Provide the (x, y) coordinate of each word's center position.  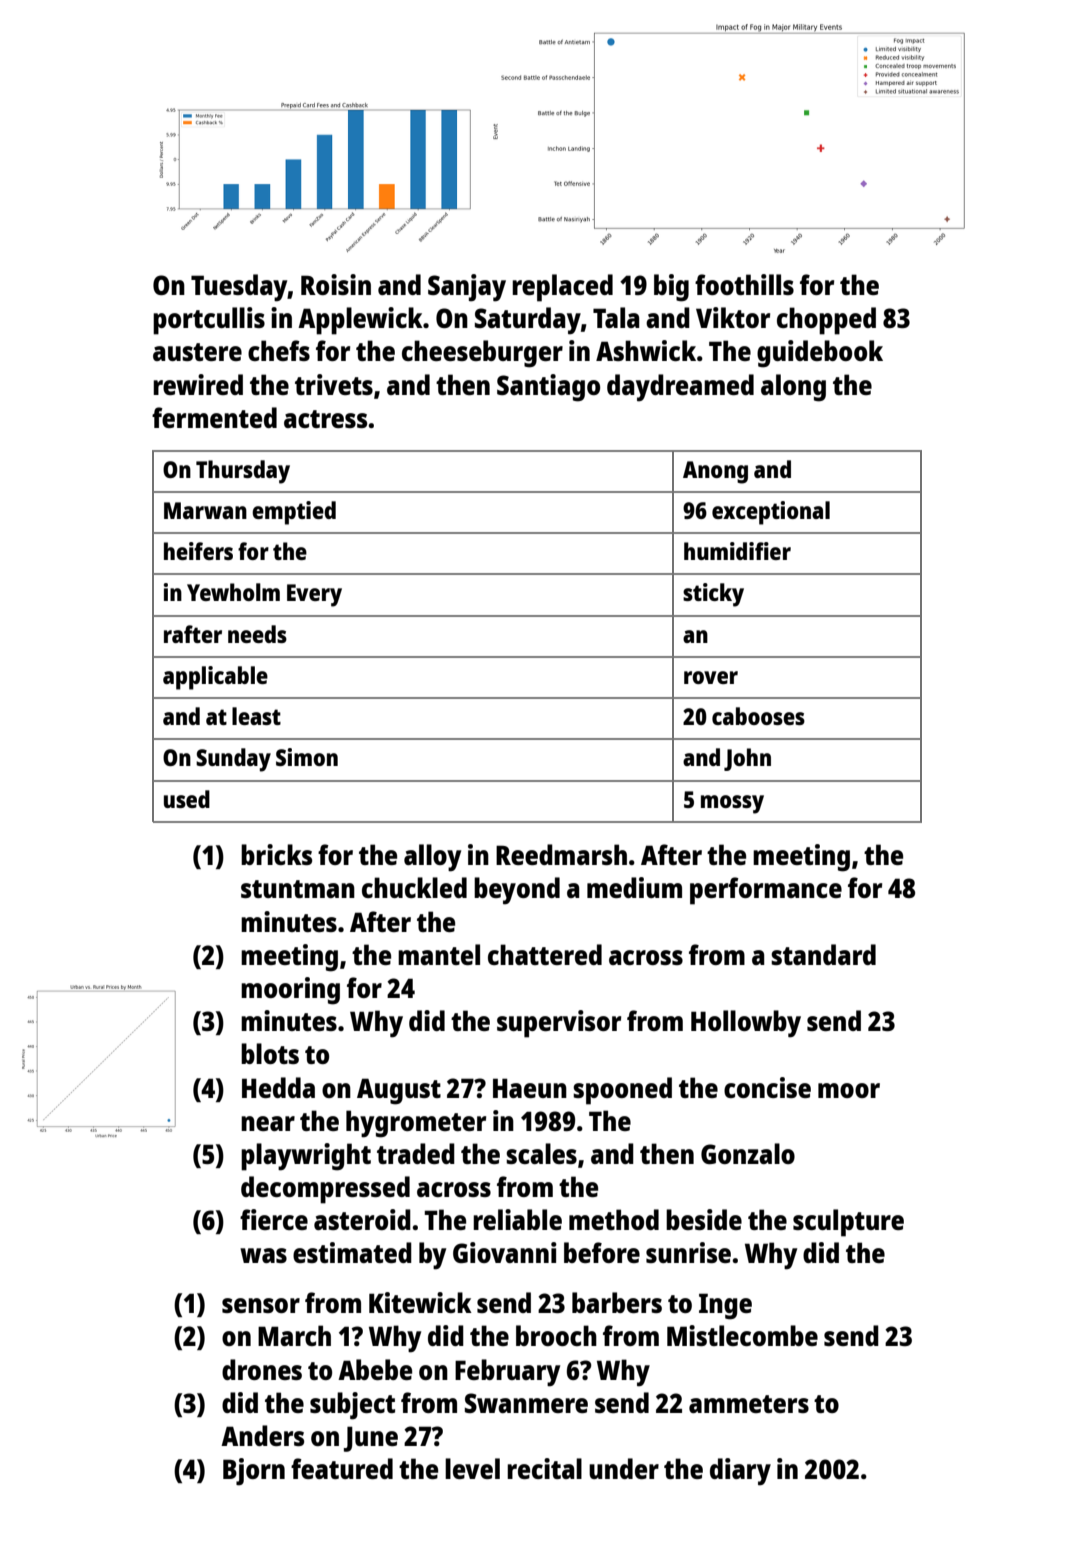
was (263, 1255)
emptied (294, 513)
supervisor (559, 1024)
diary (740, 1472)
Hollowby (746, 1024)
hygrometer (416, 1124)
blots (270, 1053)
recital (544, 1468)
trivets (334, 384)
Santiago (548, 388)
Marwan (205, 510)
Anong (715, 472)
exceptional (771, 513)
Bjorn (254, 1472)
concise (767, 1087)
